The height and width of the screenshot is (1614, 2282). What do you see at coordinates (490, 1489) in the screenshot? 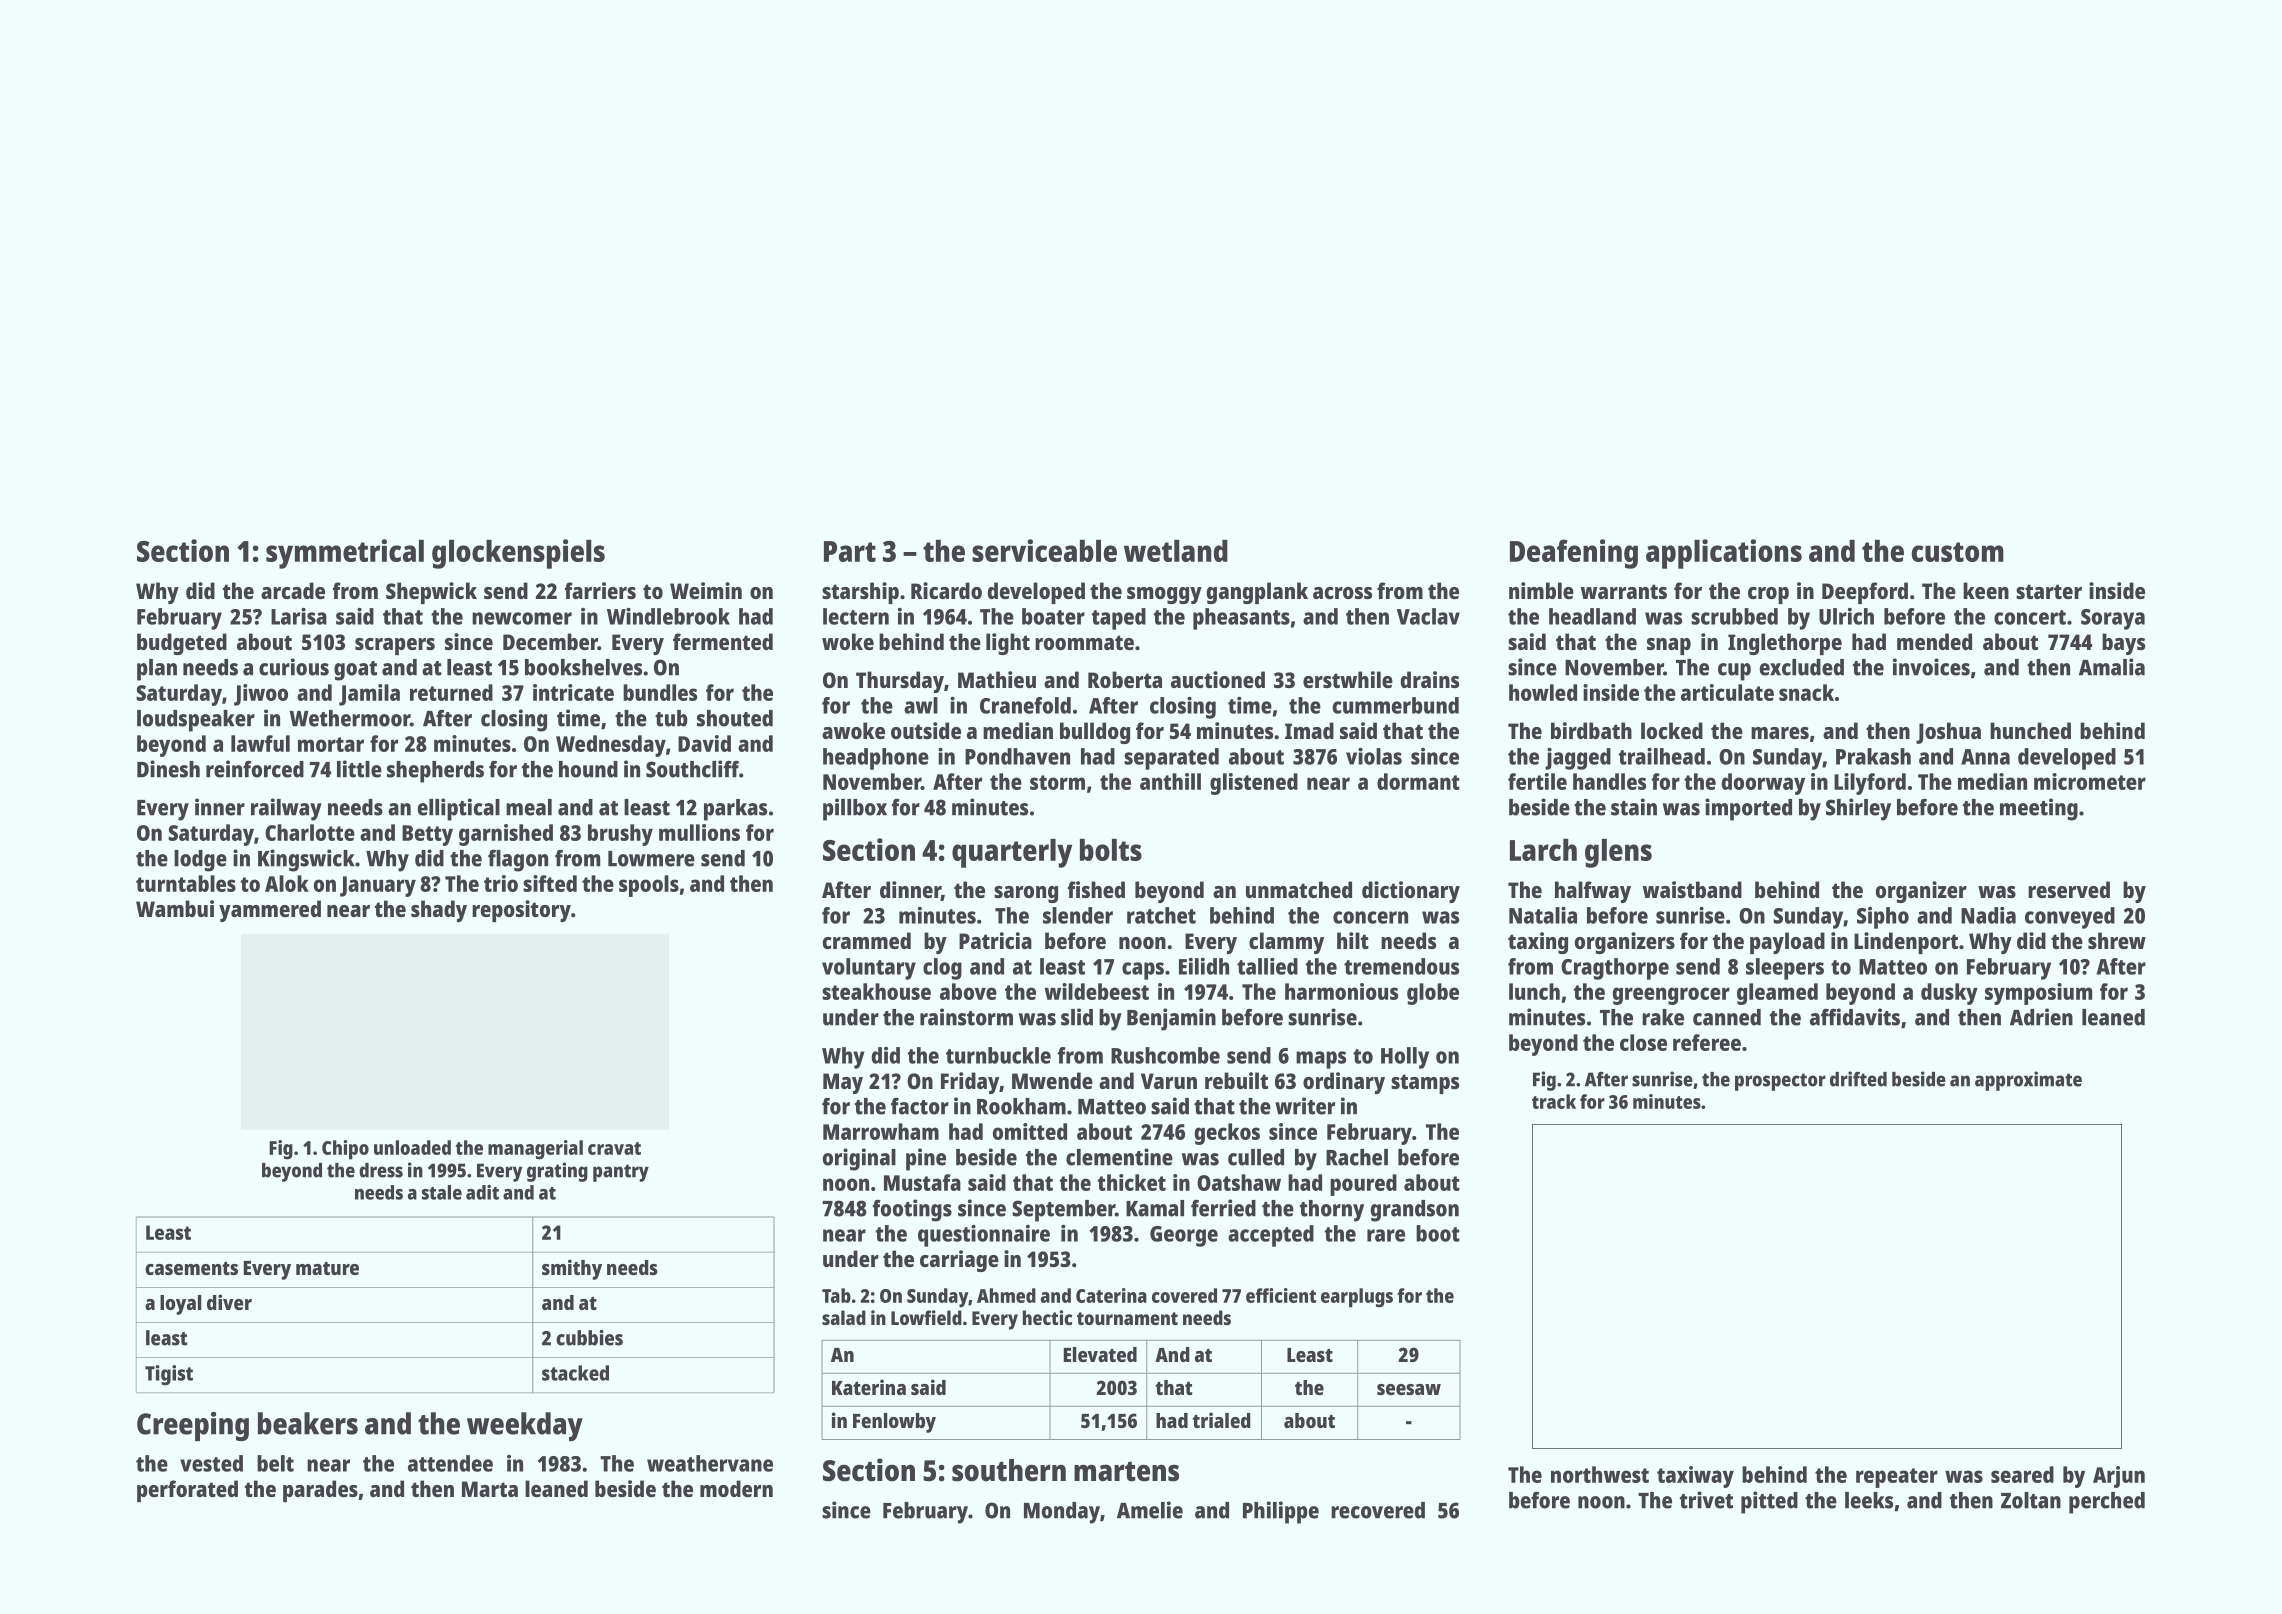
I see `Marta` at bounding box center [490, 1489].
